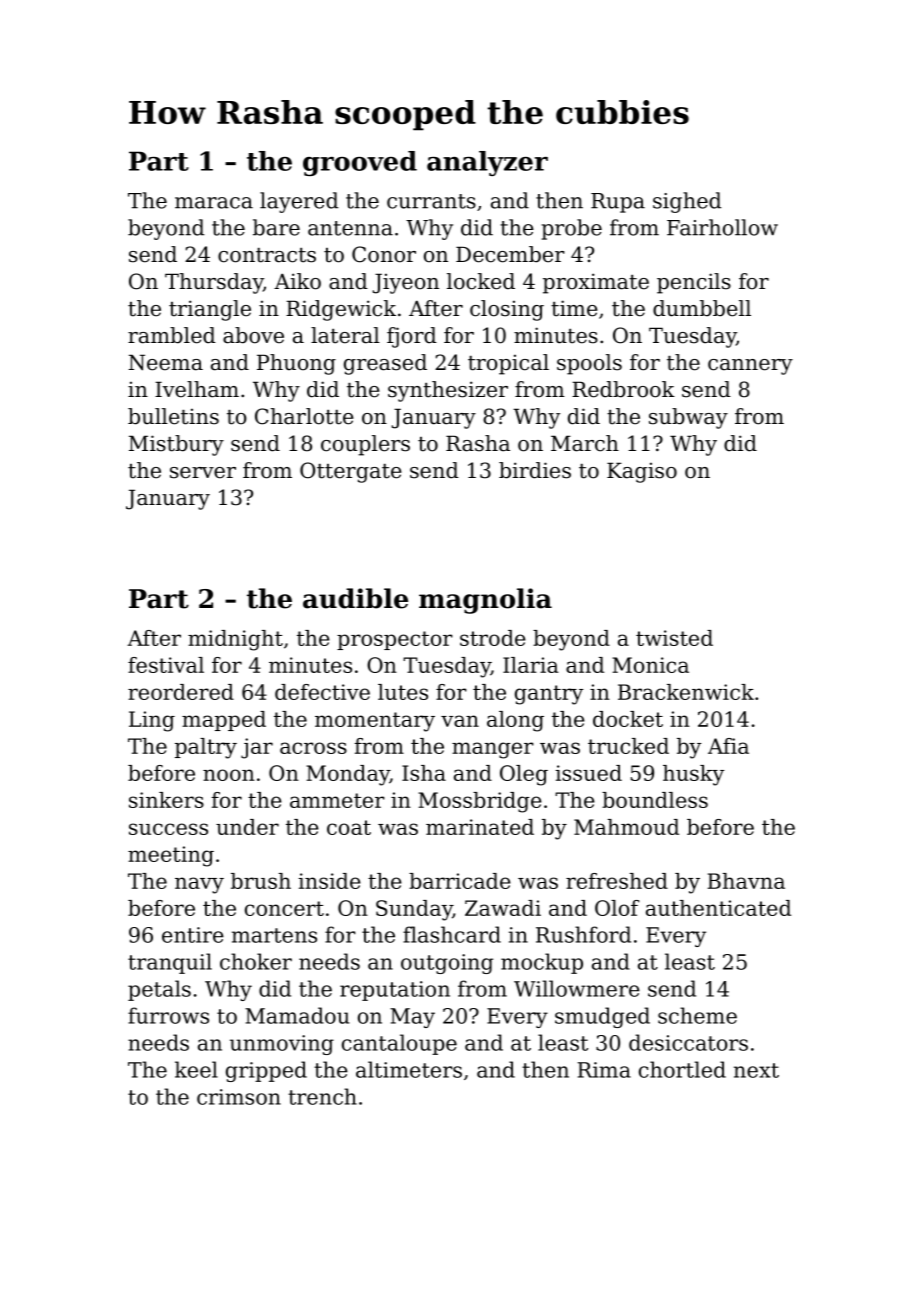 This screenshot has height=1311, width=924. I want to click on Ilaria, so click(531, 665).
